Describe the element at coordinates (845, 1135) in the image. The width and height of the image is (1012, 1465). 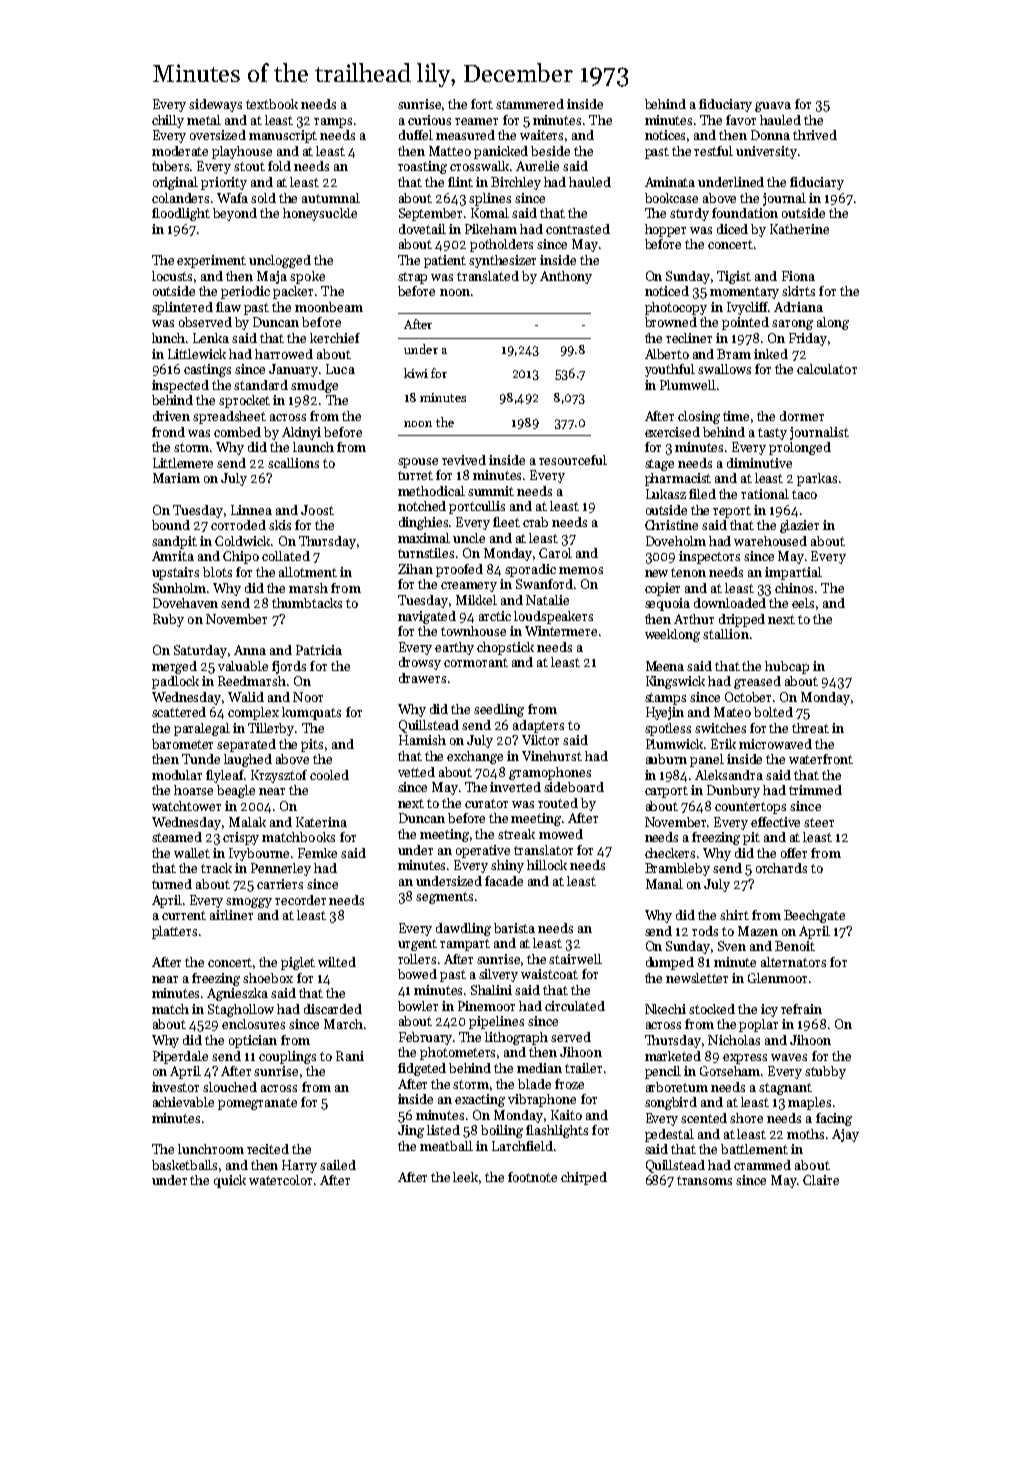
I see `Ajay` at that location.
